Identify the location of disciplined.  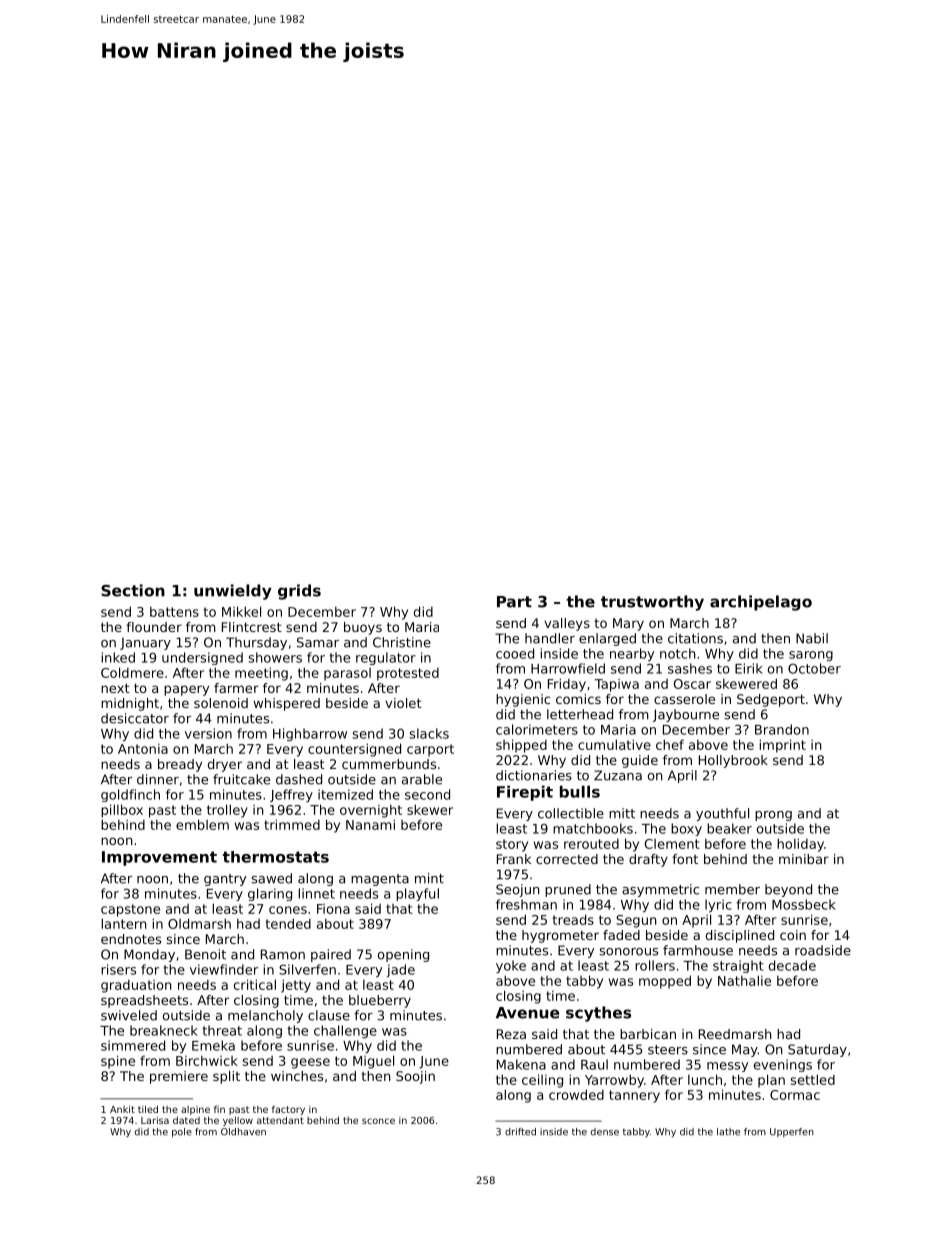
(740, 936).
